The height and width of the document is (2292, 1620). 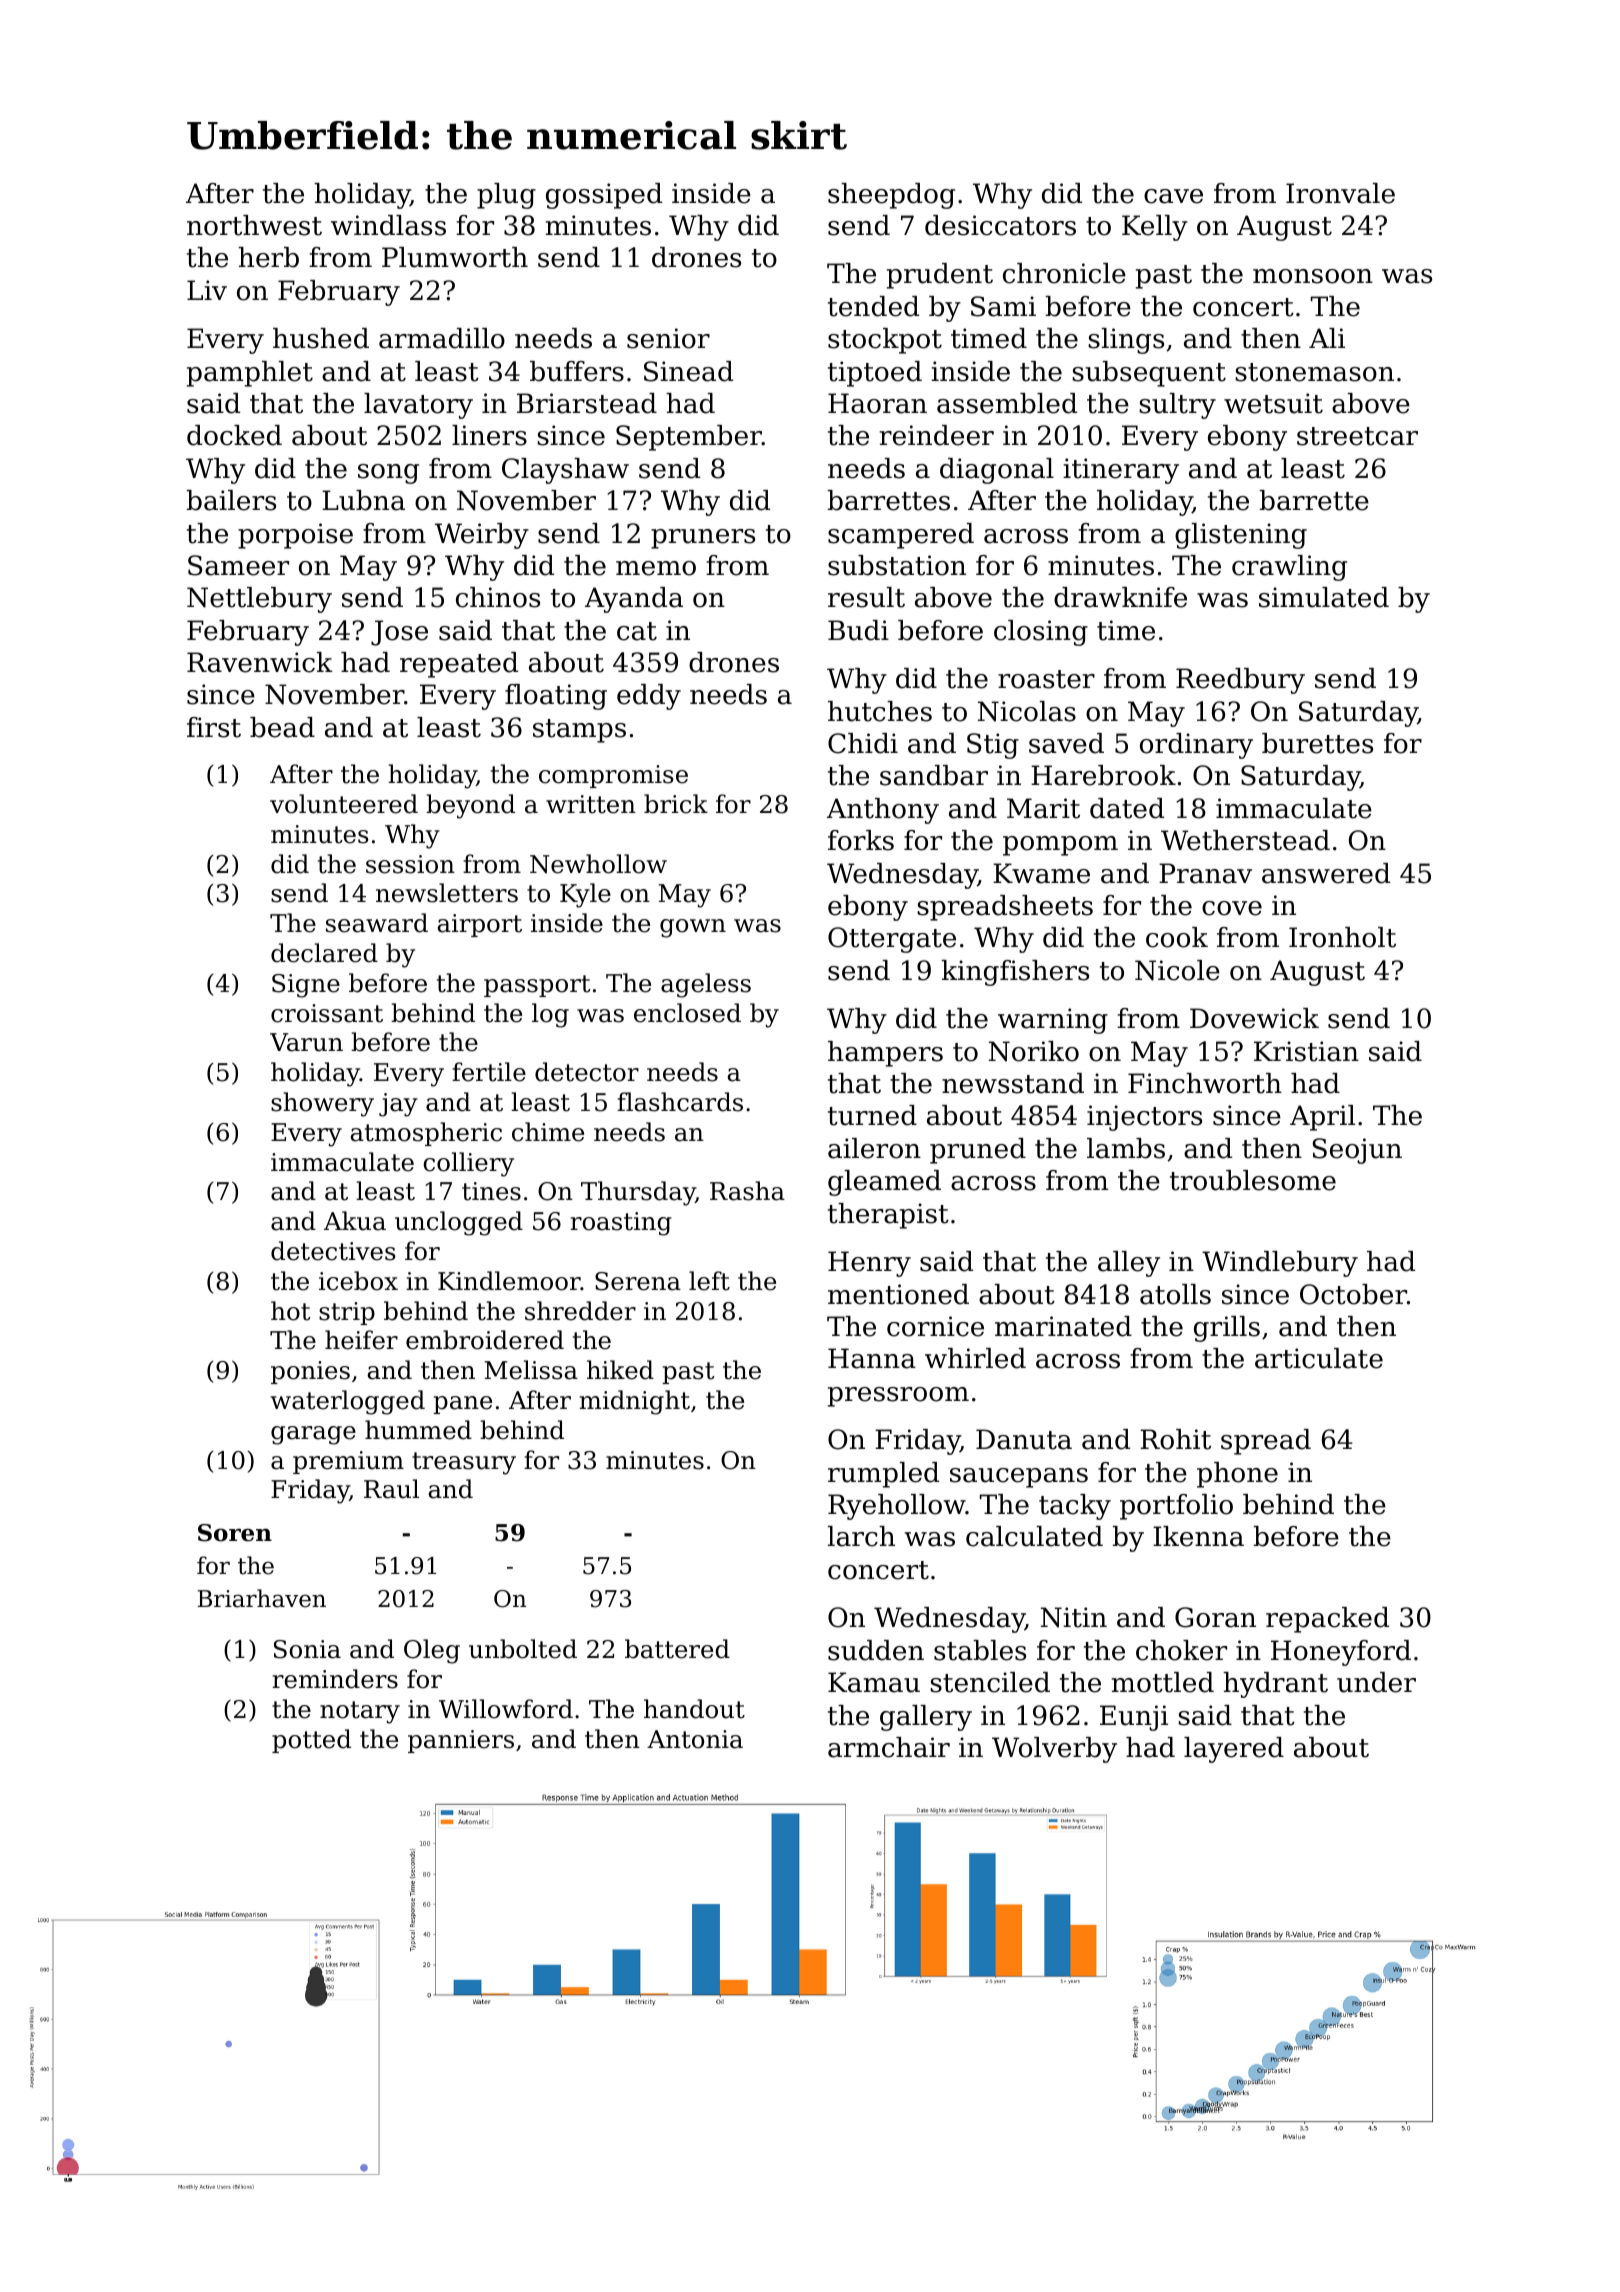 What do you see at coordinates (604, 196) in the document?
I see `gossiped` at bounding box center [604, 196].
